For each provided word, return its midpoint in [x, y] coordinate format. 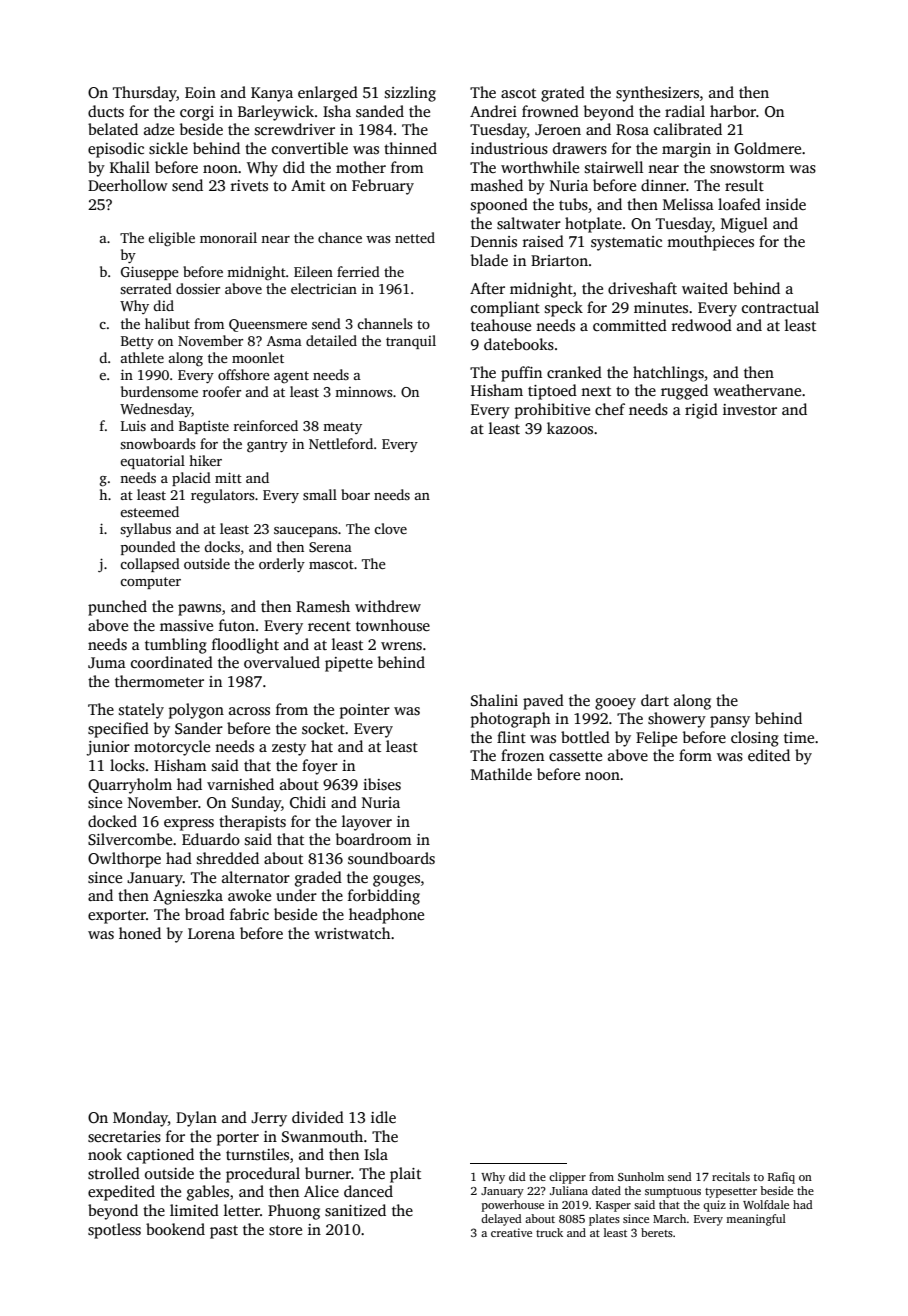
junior [108, 748]
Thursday [145, 94]
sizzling [410, 94]
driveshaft [642, 288]
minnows [363, 392]
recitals [731, 1176]
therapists [252, 823]
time [799, 737]
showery [677, 720]
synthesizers [657, 94]
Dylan [196, 1119]
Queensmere [268, 325]
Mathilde [501, 774]
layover [367, 823]
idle [383, 1117]
